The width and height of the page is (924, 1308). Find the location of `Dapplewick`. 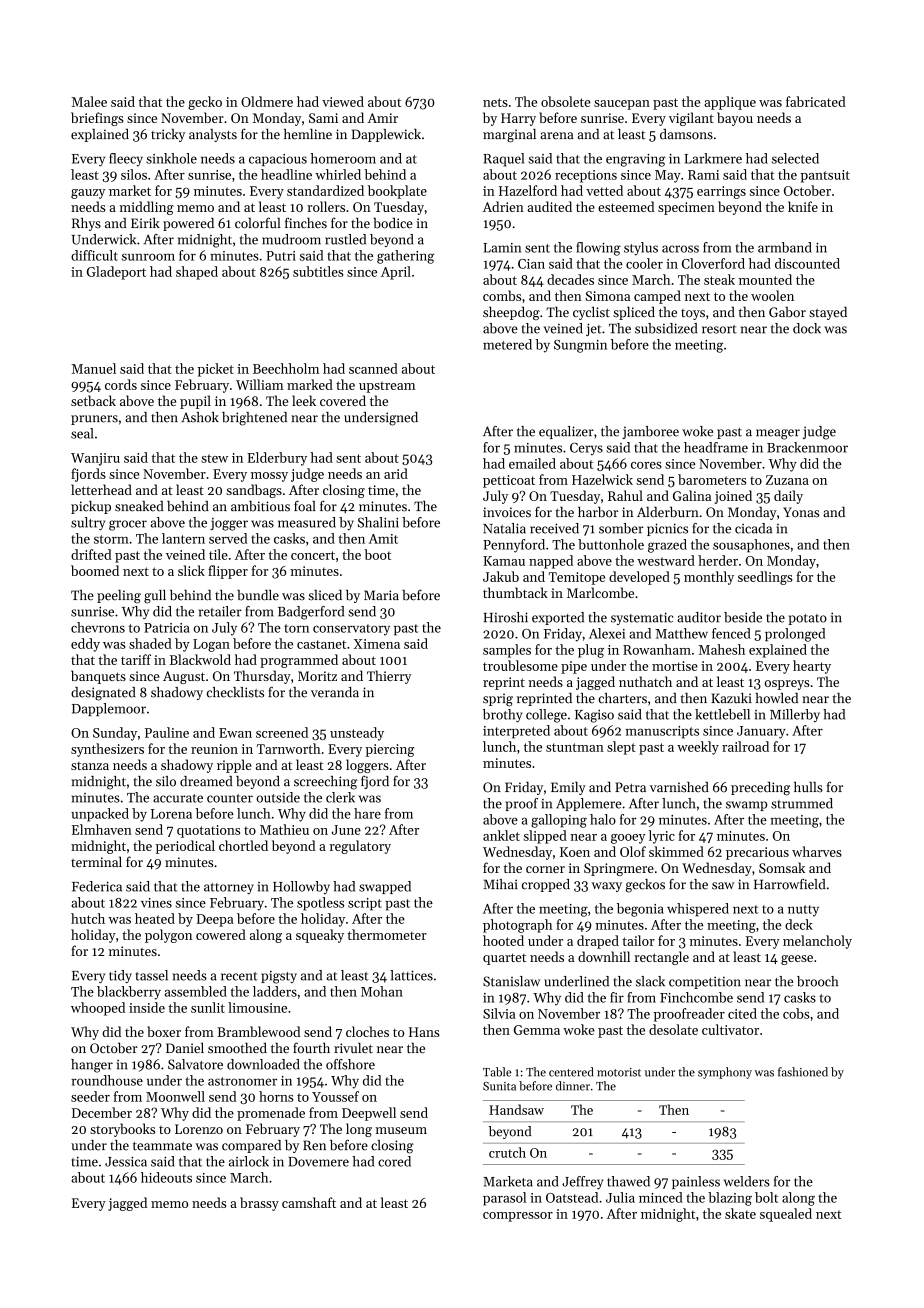

Dapplewick is located at coordinates (386, 135).
